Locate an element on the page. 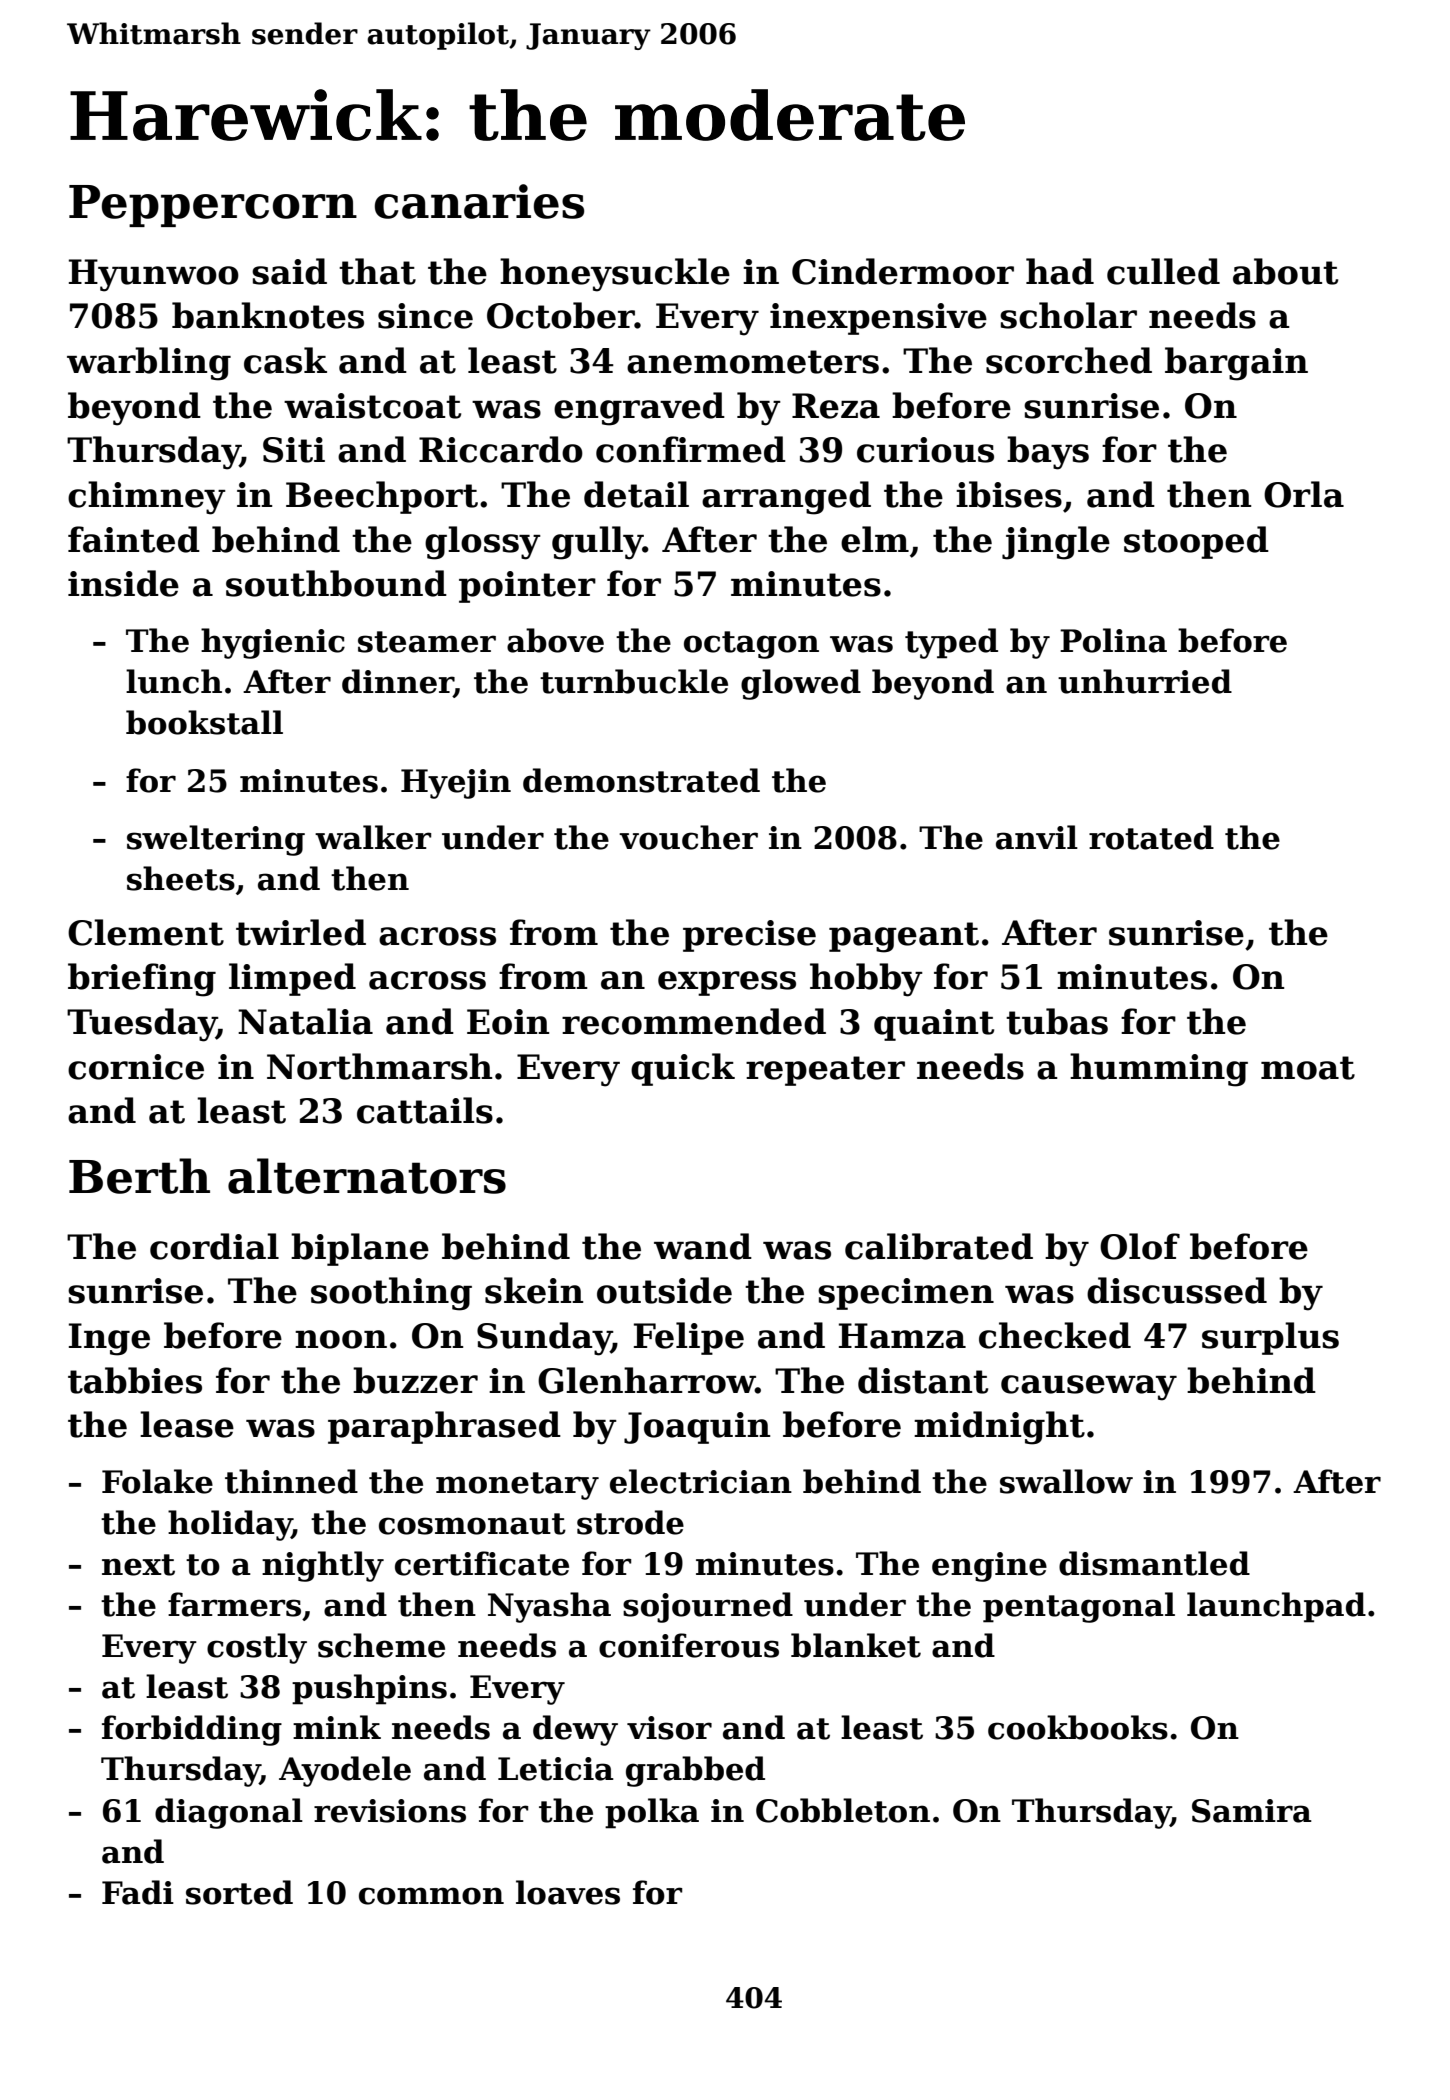 The image size is (1450, 2100). engraved is located at coordinates (639, 409).
